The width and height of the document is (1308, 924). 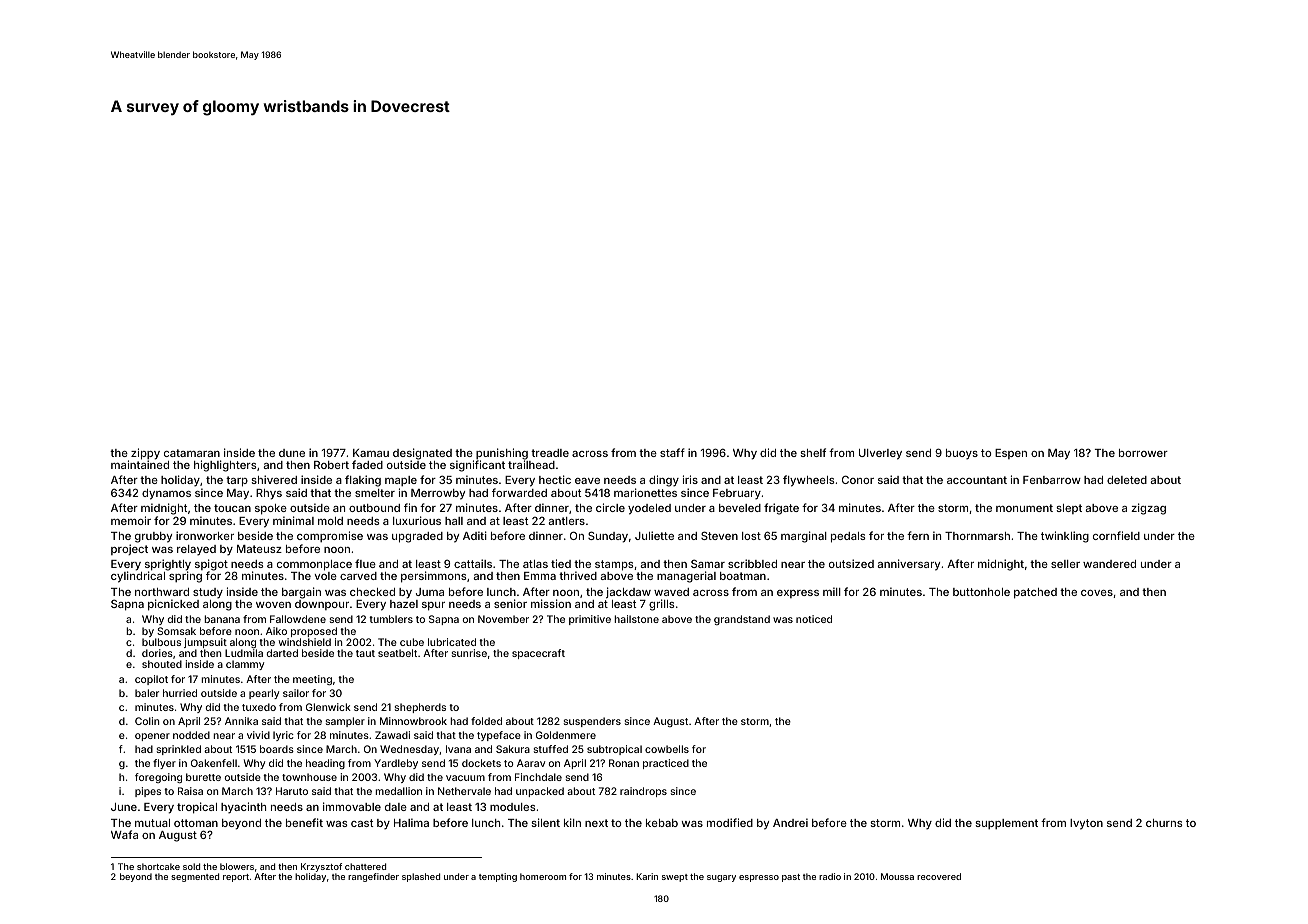 What do you see at coordinates (158, 866) in the document?
I see `shortcake` at bounding box center [158, 866].
